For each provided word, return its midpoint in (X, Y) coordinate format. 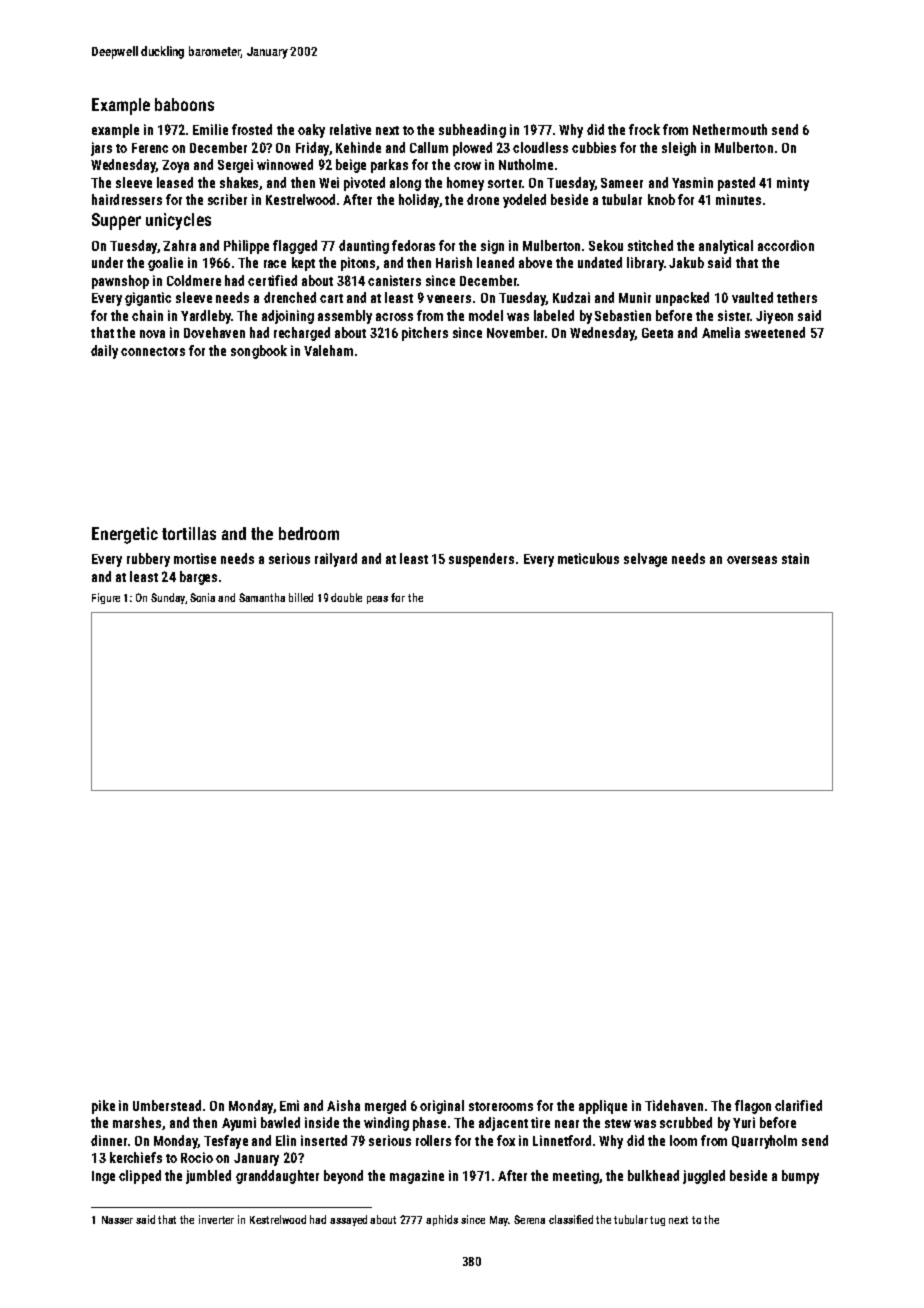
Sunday (168, 598)
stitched (650, 245)
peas (377, 600)
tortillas (189, 533)
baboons (184, 104)
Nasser (117, 1220)
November (515, 332)
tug (657, 1221)
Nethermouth (730, 129)
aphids (442, 1220)
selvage (645, 560)
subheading (472, 131)
